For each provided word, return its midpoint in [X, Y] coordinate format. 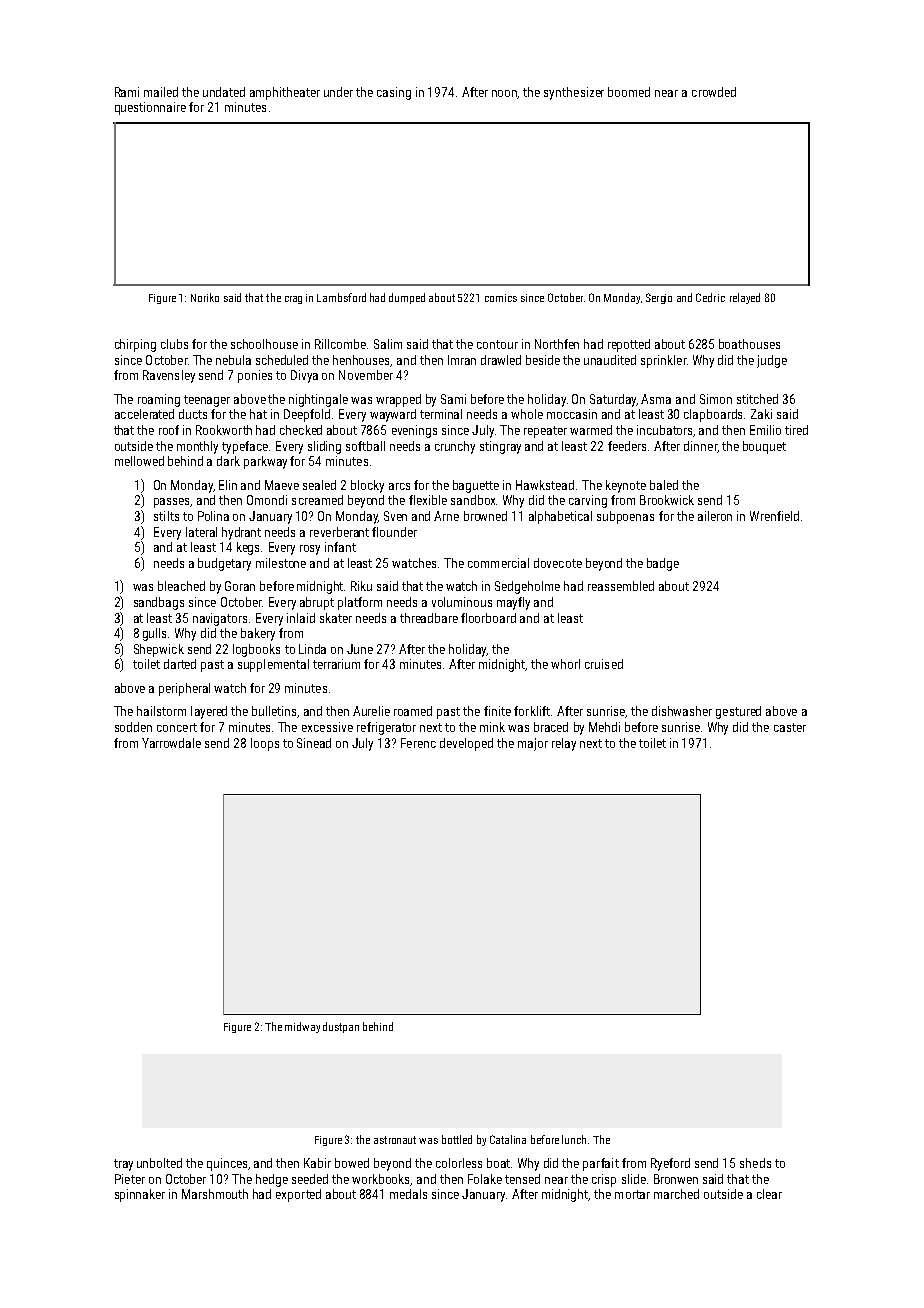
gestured [738, 712]
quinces [227, 1164]
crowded [714, 92]
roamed [413, 711]
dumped [407, 298]
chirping [135, 345]
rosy [310, 550]
